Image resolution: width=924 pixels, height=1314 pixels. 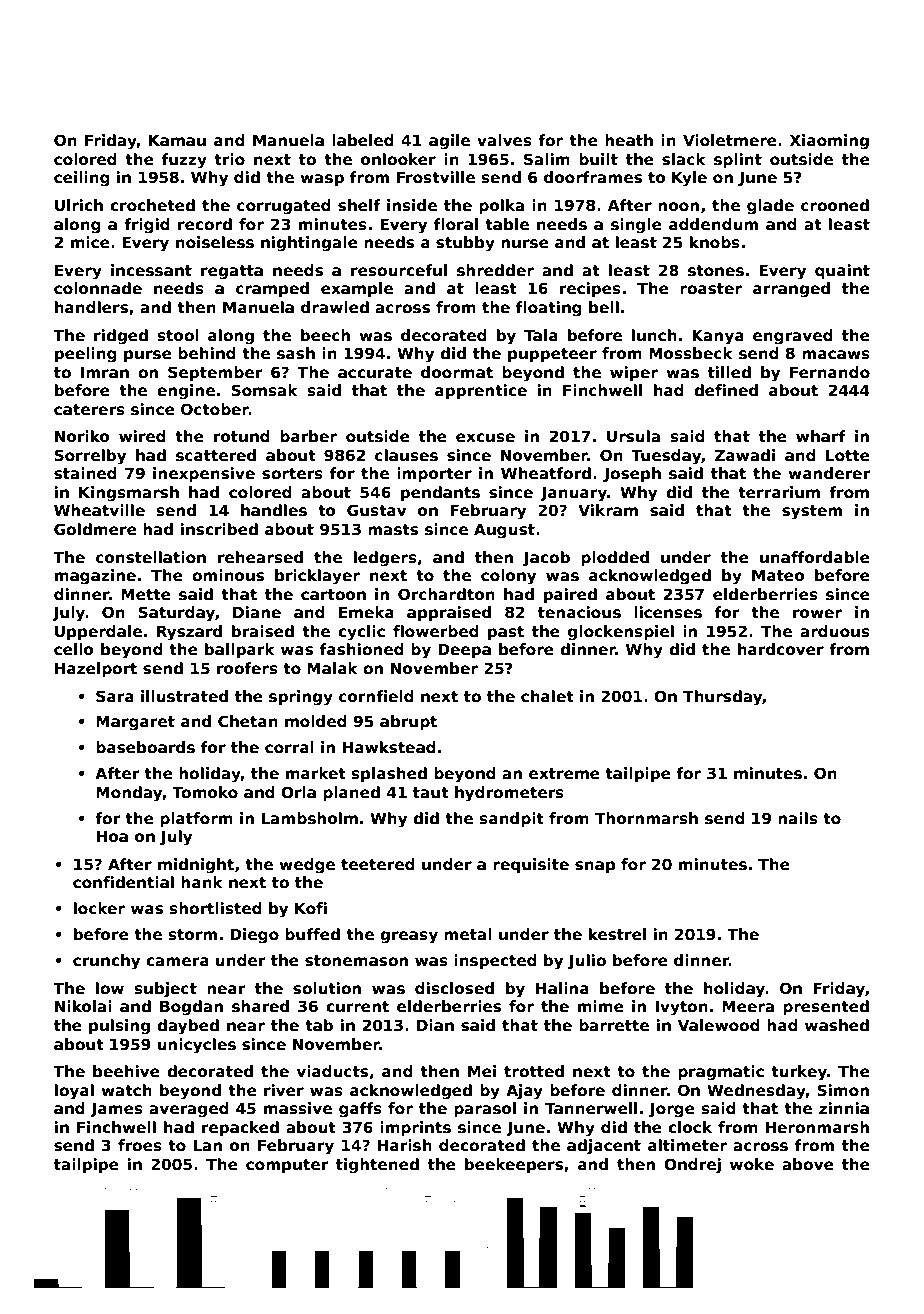 What do you see at coordinates (829, 142) in the page?
I see `Xiaoming` at bounding box center [829, 142].
